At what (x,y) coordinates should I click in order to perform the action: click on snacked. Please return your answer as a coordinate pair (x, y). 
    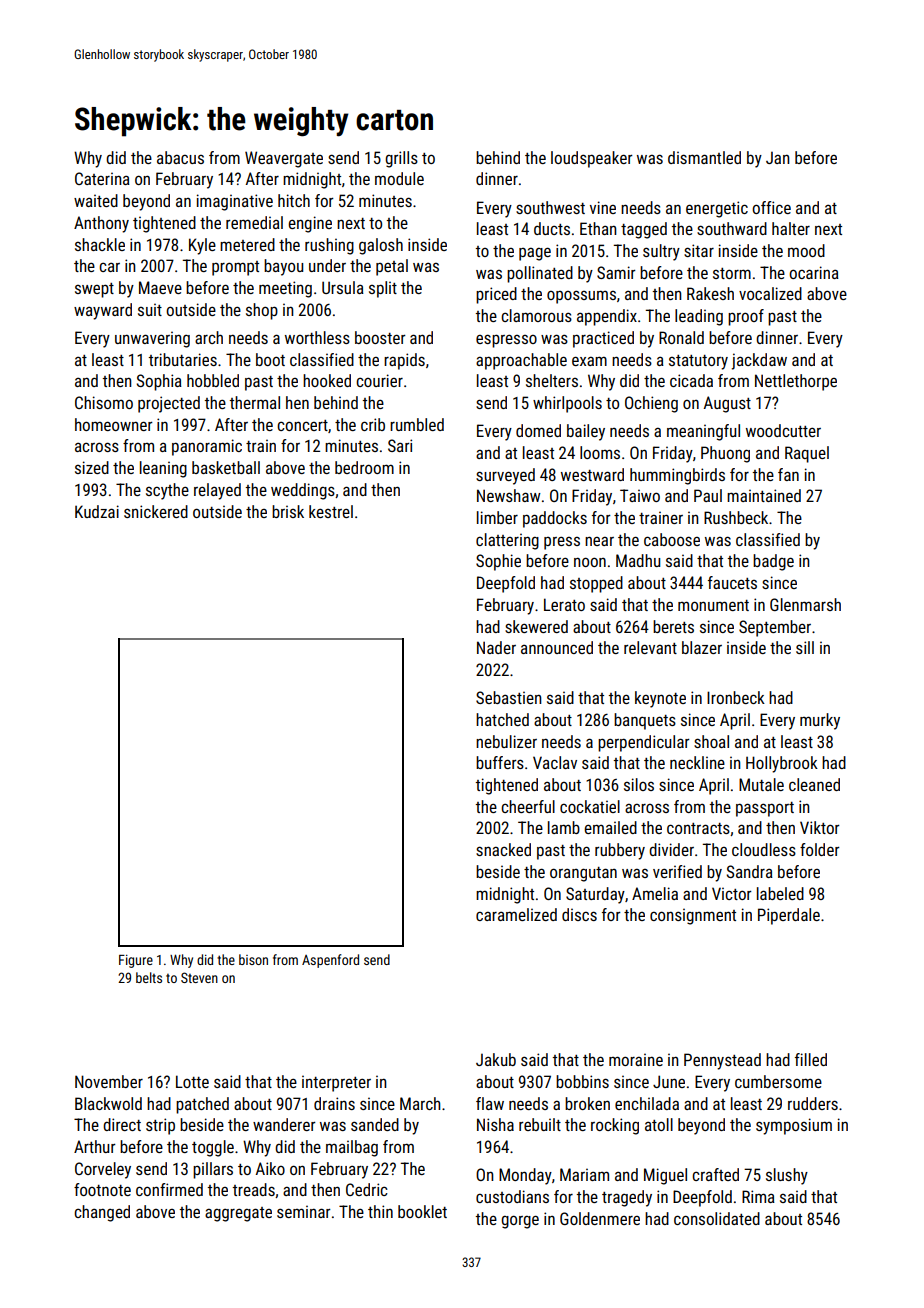
    Looking at the image, I should click on (503, 849).
